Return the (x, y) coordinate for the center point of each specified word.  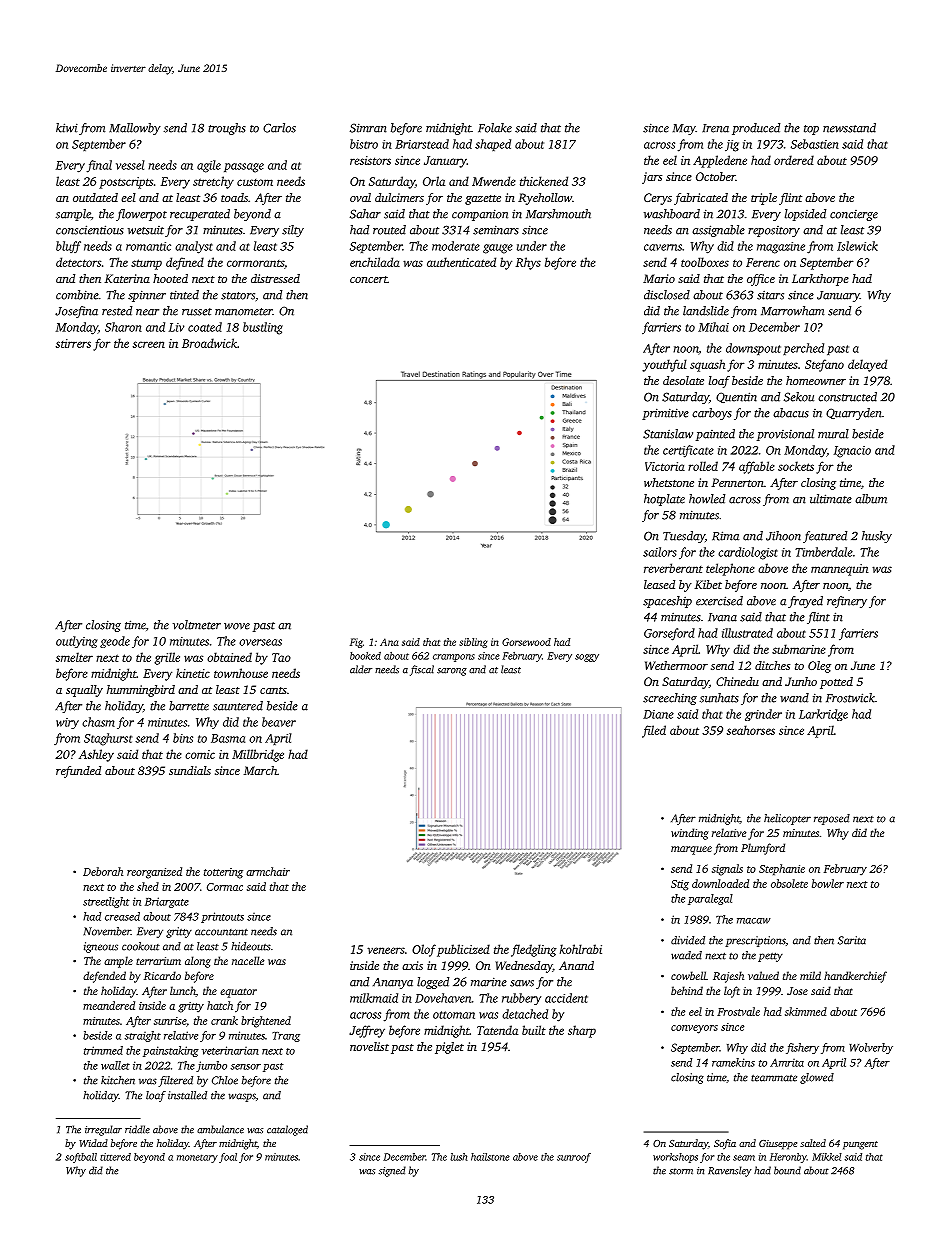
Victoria (665, 466)
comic (200, 754)
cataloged (287, 1130)
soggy (587, 658)
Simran (368, 128)
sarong (452, 672)
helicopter (787, 819)
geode (115, 642)
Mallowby (135, 129)
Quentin (736, 397)
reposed (832, 819)
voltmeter (197, 625)
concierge (854, 215)
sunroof (574, 1158)
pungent (860, 1145)
